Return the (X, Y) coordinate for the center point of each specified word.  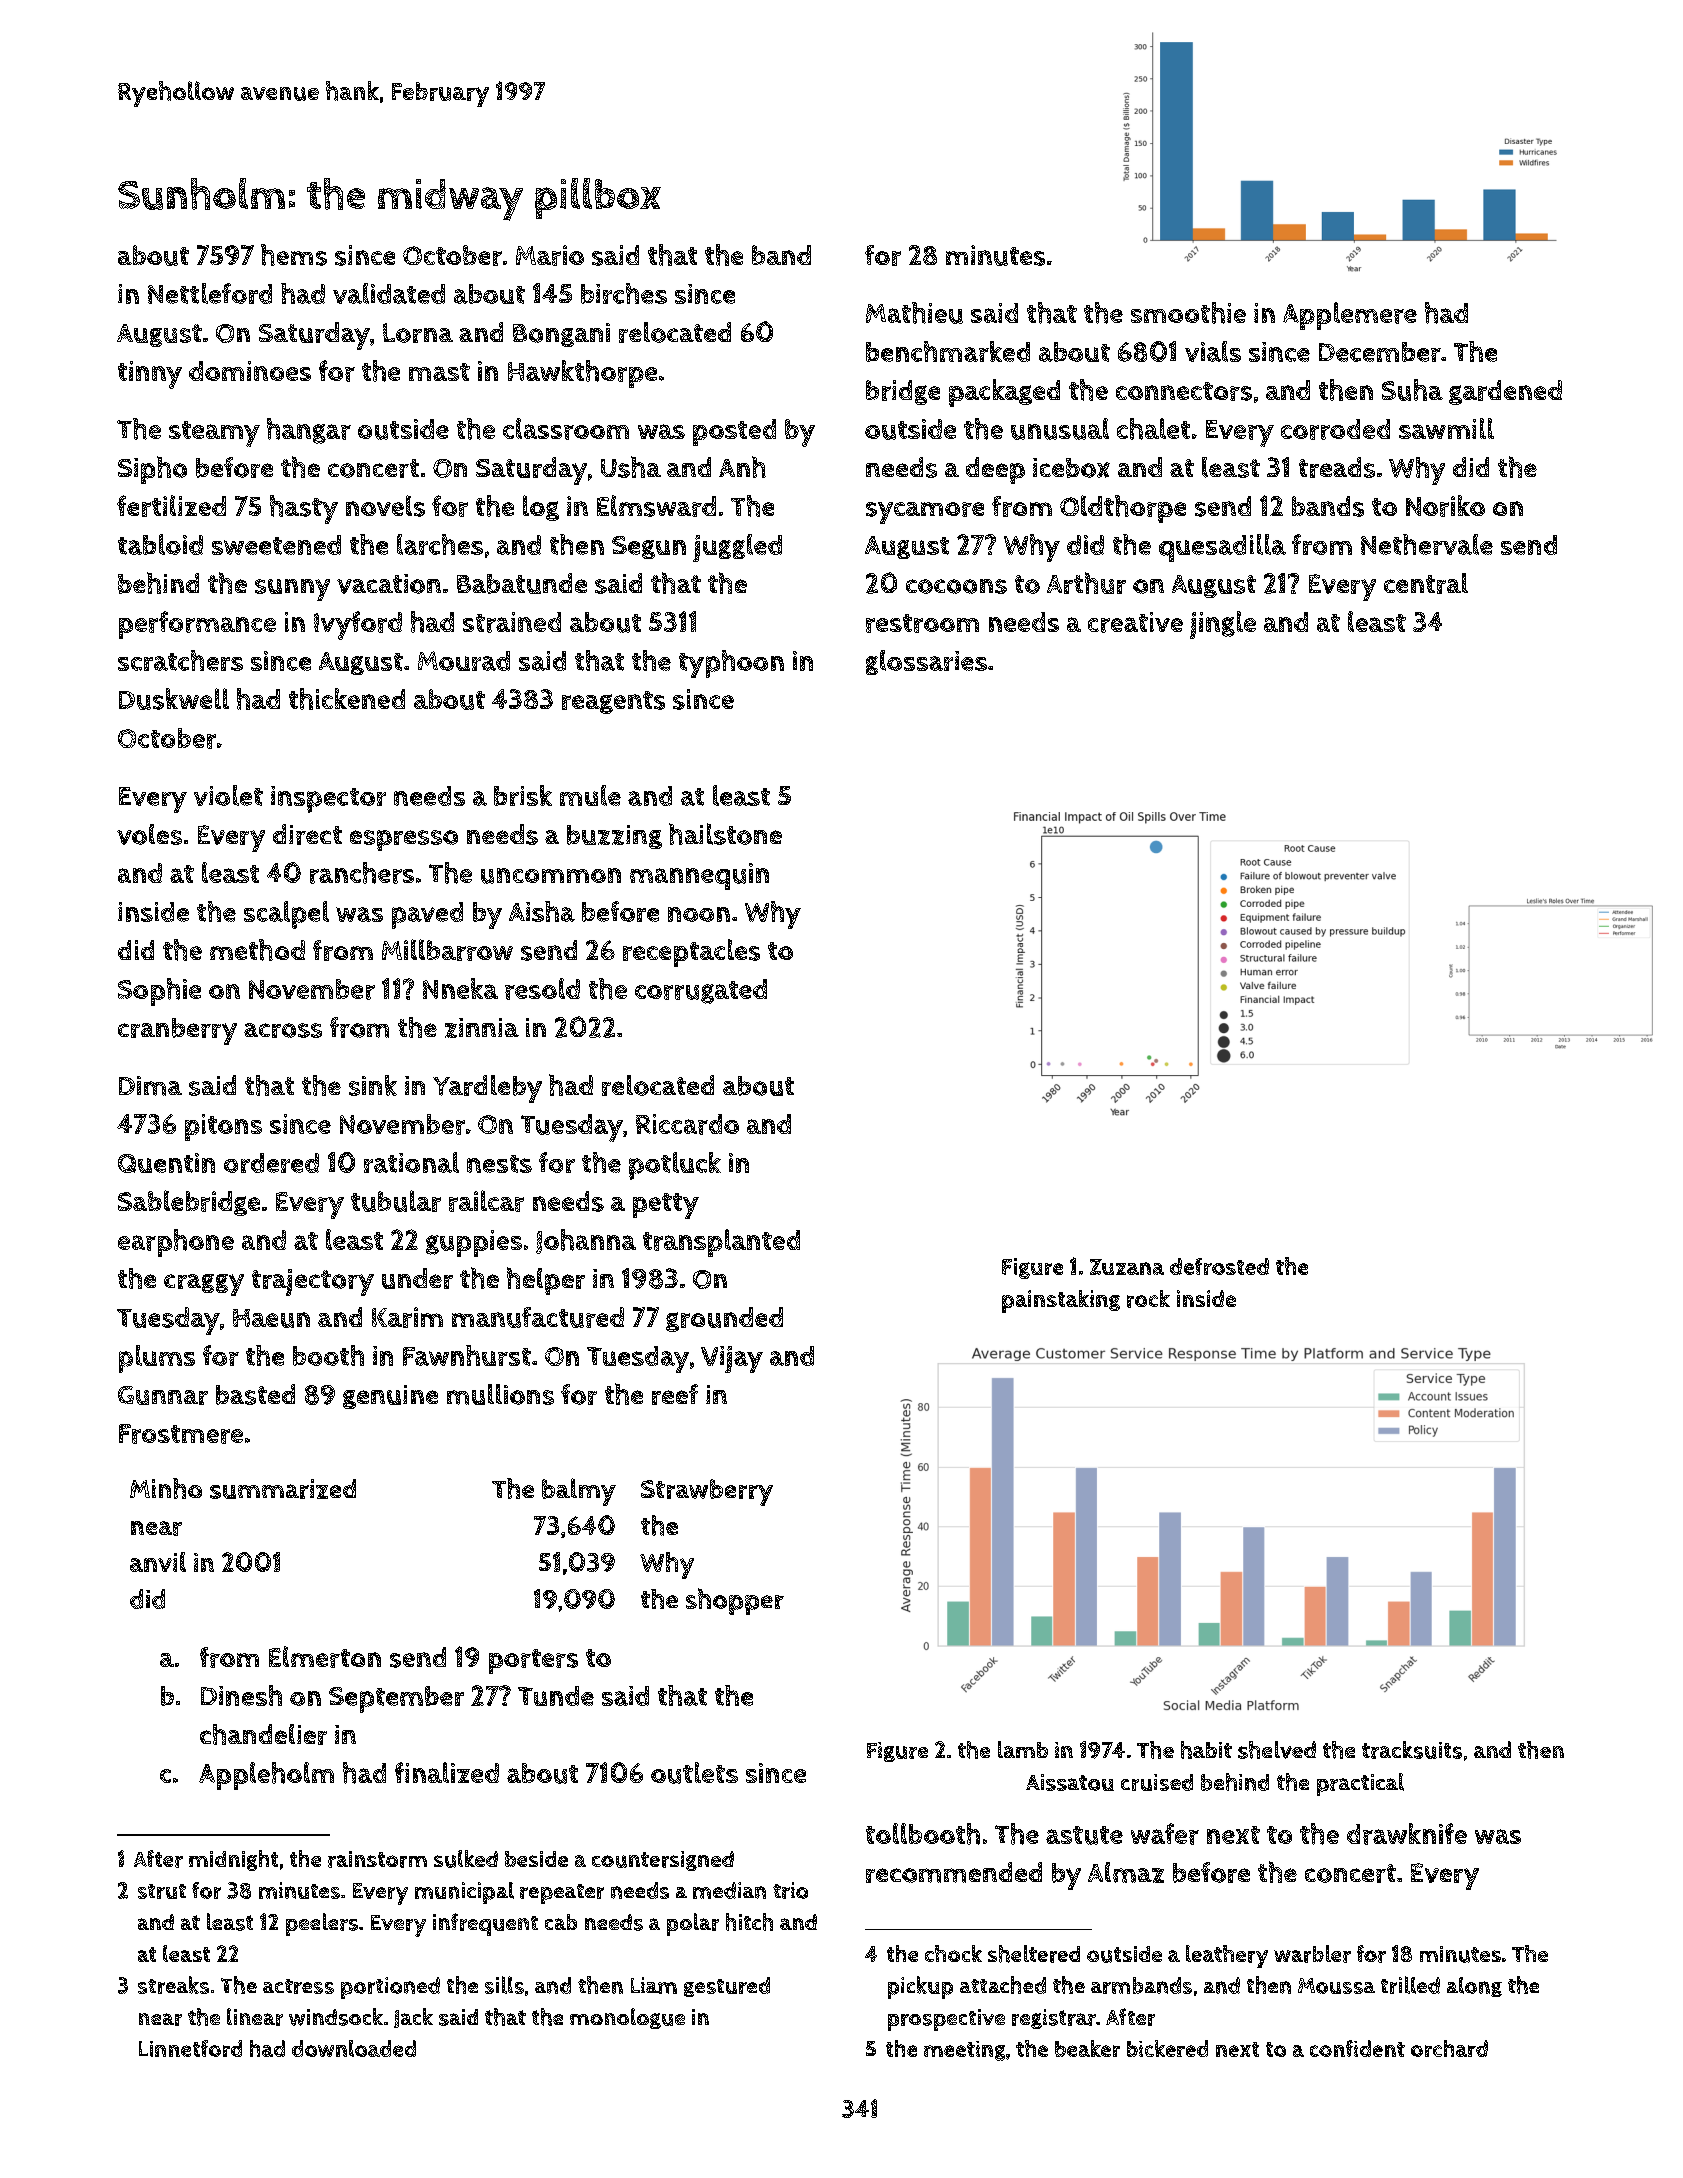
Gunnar (163, 1395)
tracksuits (1412, 1750)
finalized (447, 1772)
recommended (954, 1872)
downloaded (354, 2048)
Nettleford (210, 293)
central (1426, 583)
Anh (742, 467)
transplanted (721, 1243)
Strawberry (707, 1492)
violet (228, 795)
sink (373, 1085)
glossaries (926, 662)
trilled (1410, 1985)
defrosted (1219, 1266)
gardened (1505, 392)
